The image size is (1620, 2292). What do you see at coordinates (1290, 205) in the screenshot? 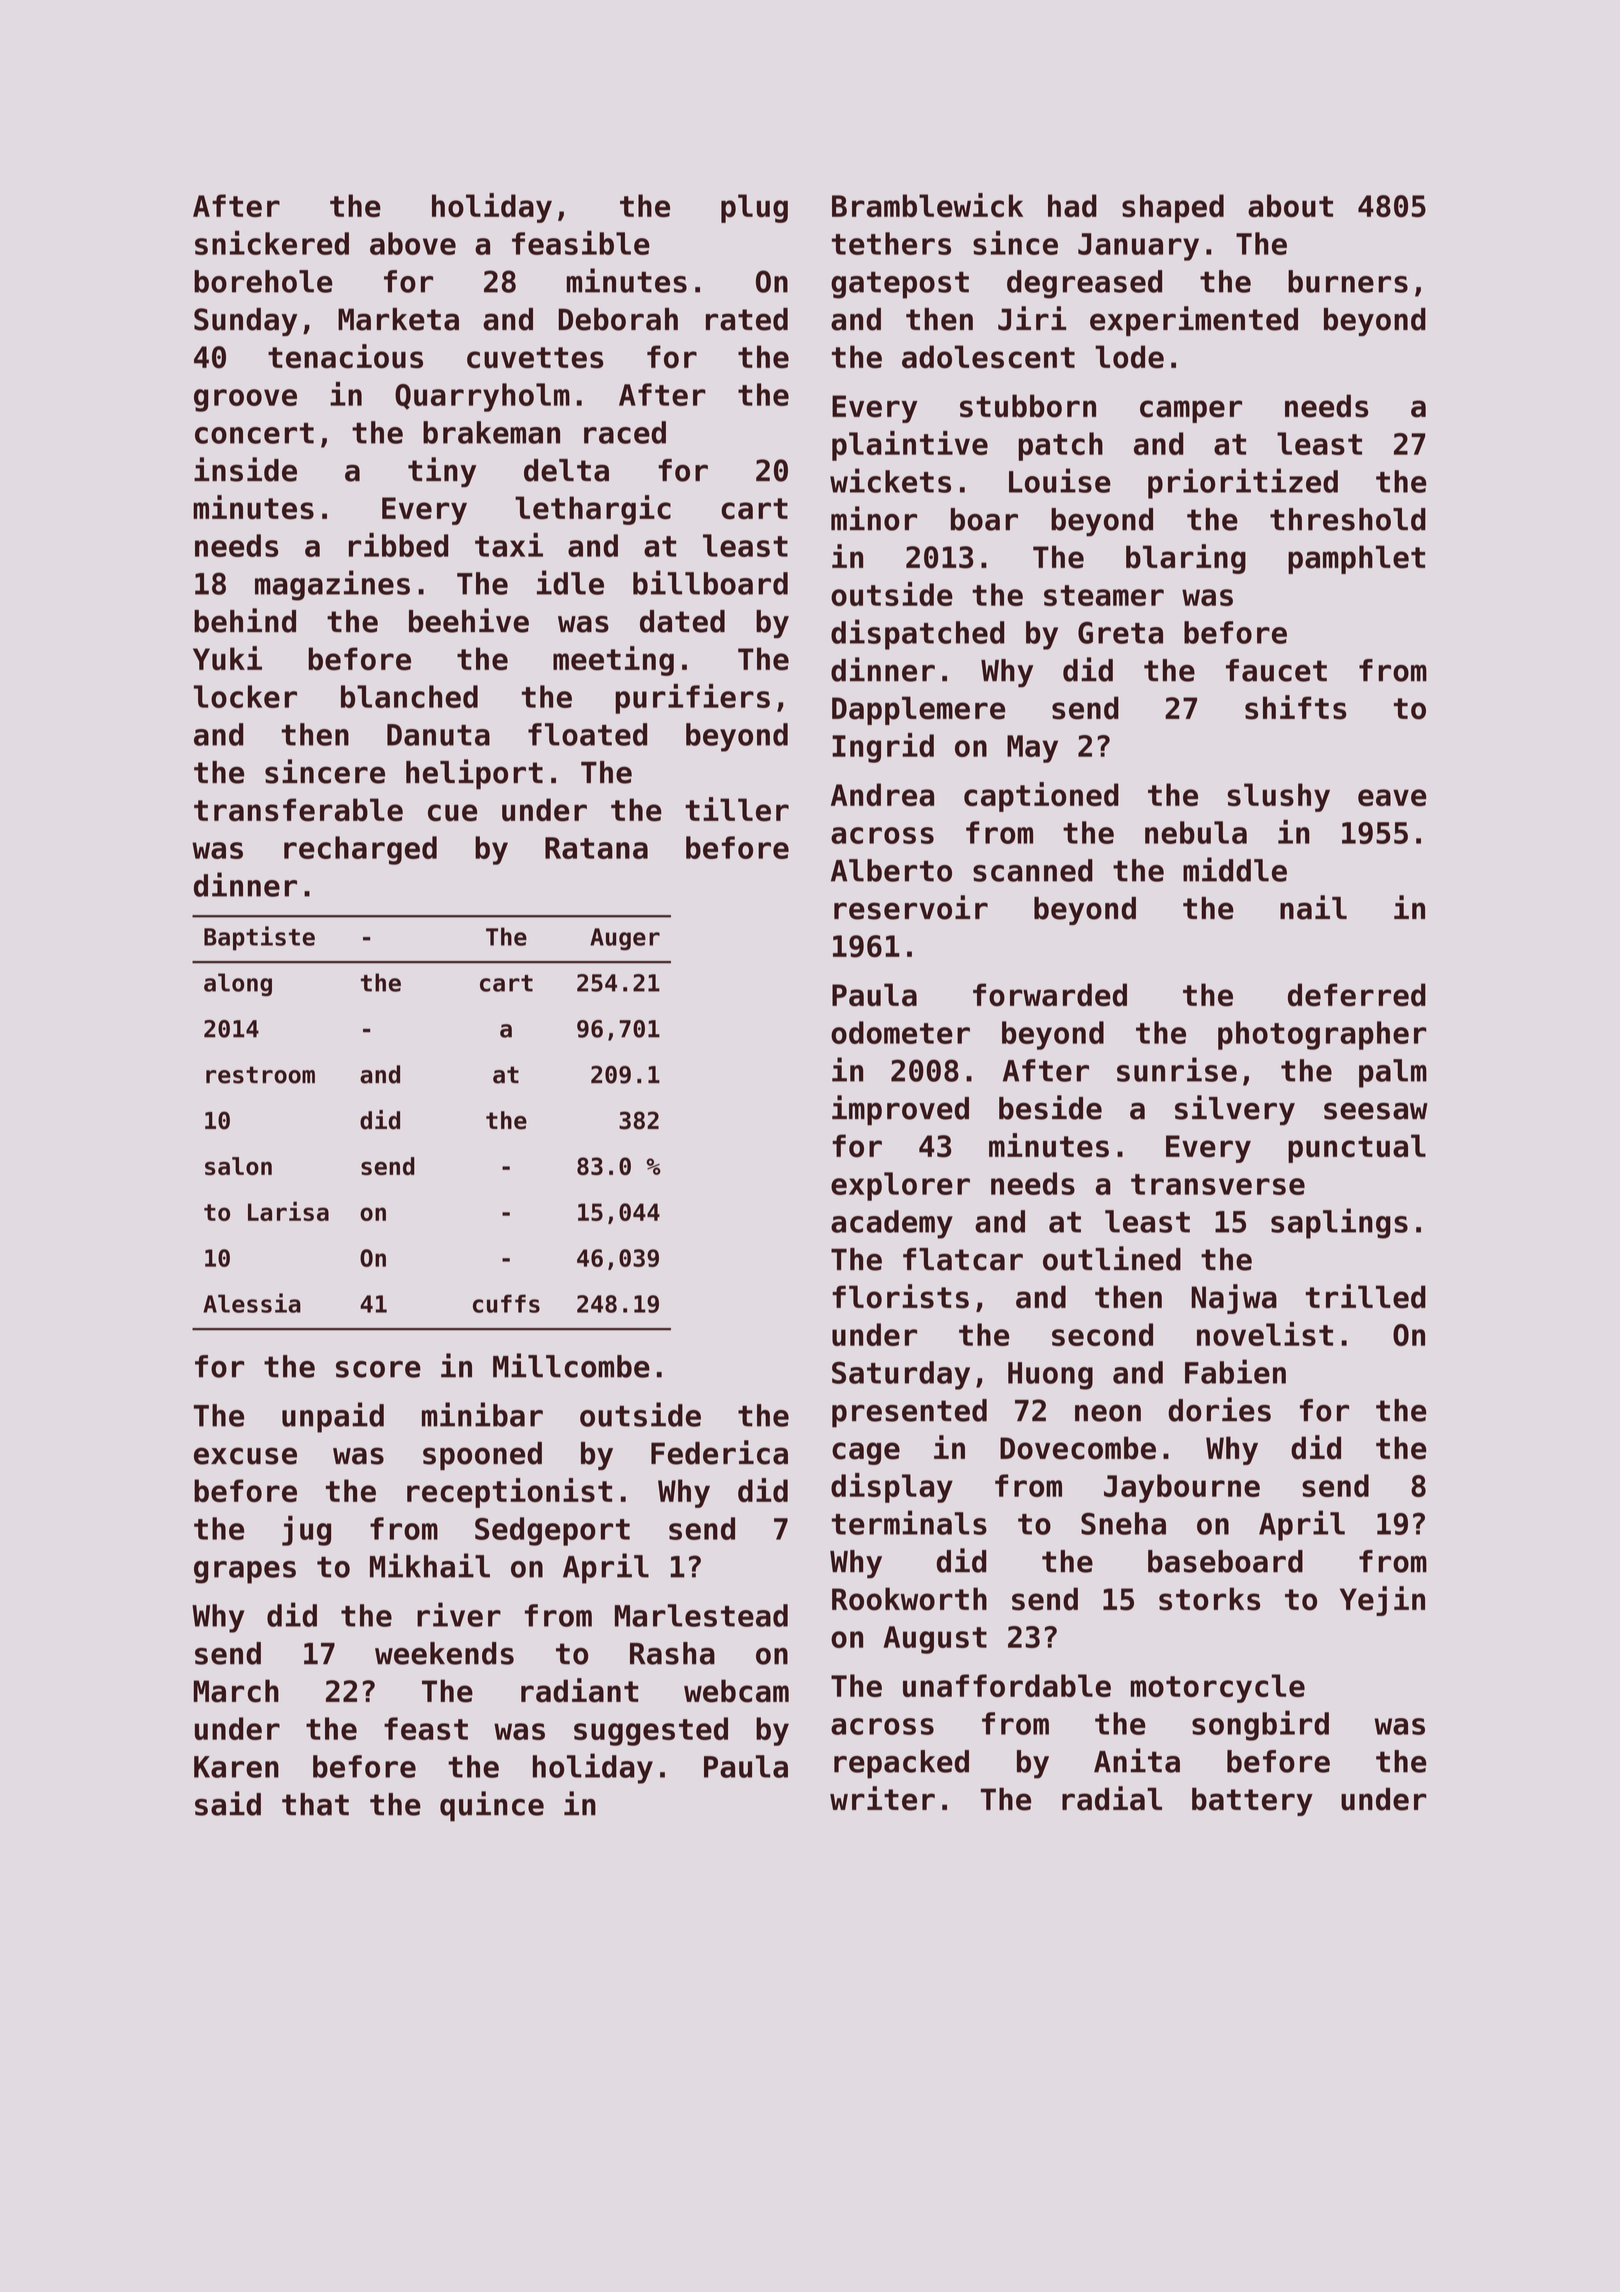
I see `about` at bounding box center [1290, 205].
